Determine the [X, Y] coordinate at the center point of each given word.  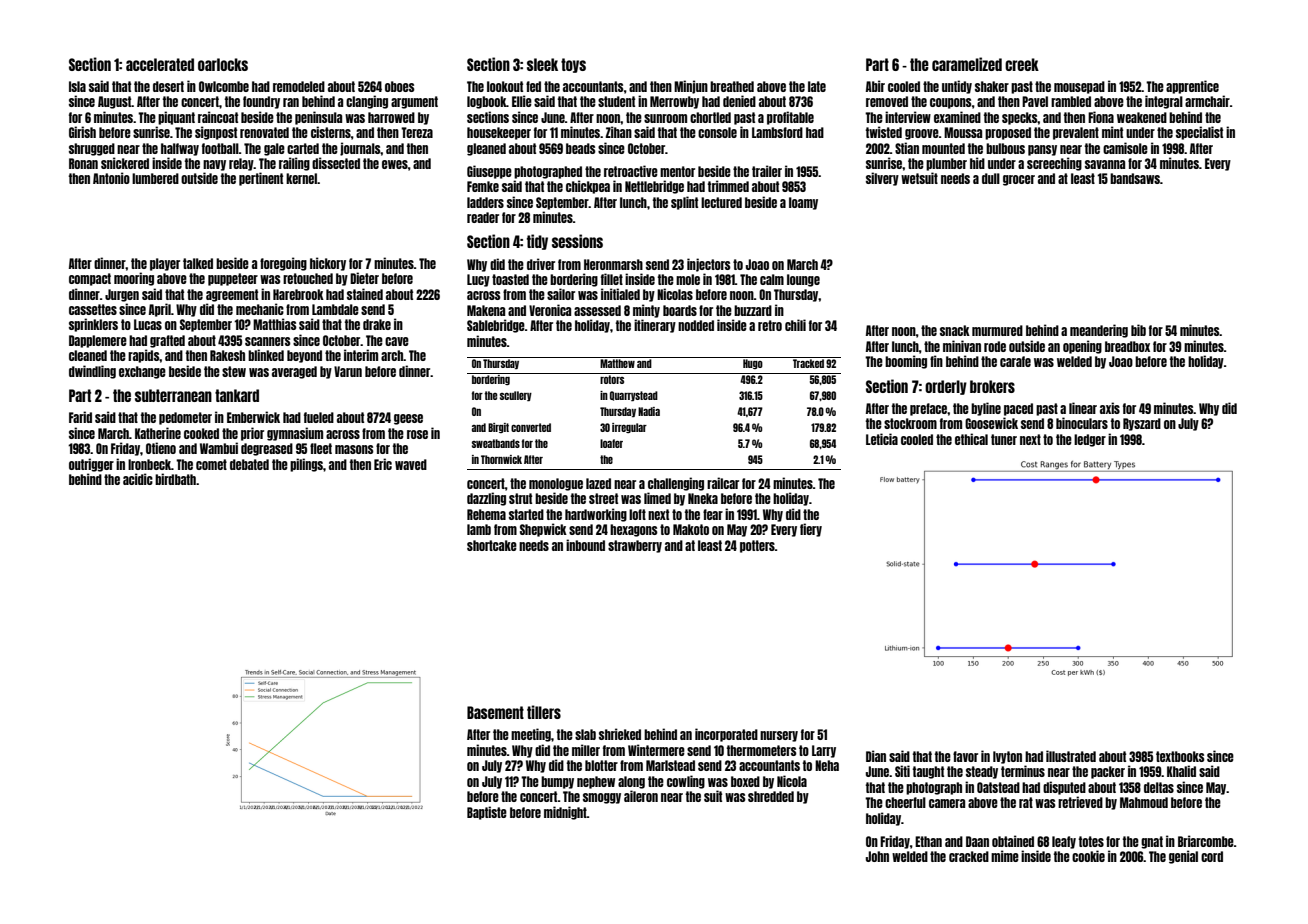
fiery [811, 530]
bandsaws [1135, 178]
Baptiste [487, 813]
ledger [1090, 440]
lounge [803, 280]
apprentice [1192, 87]
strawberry [635, 546]
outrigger [91, 465]
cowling [686, 782]
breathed [732, 86]
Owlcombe [224, 86]
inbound [585, 545]
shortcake [492, 545]
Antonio [111, 178]
